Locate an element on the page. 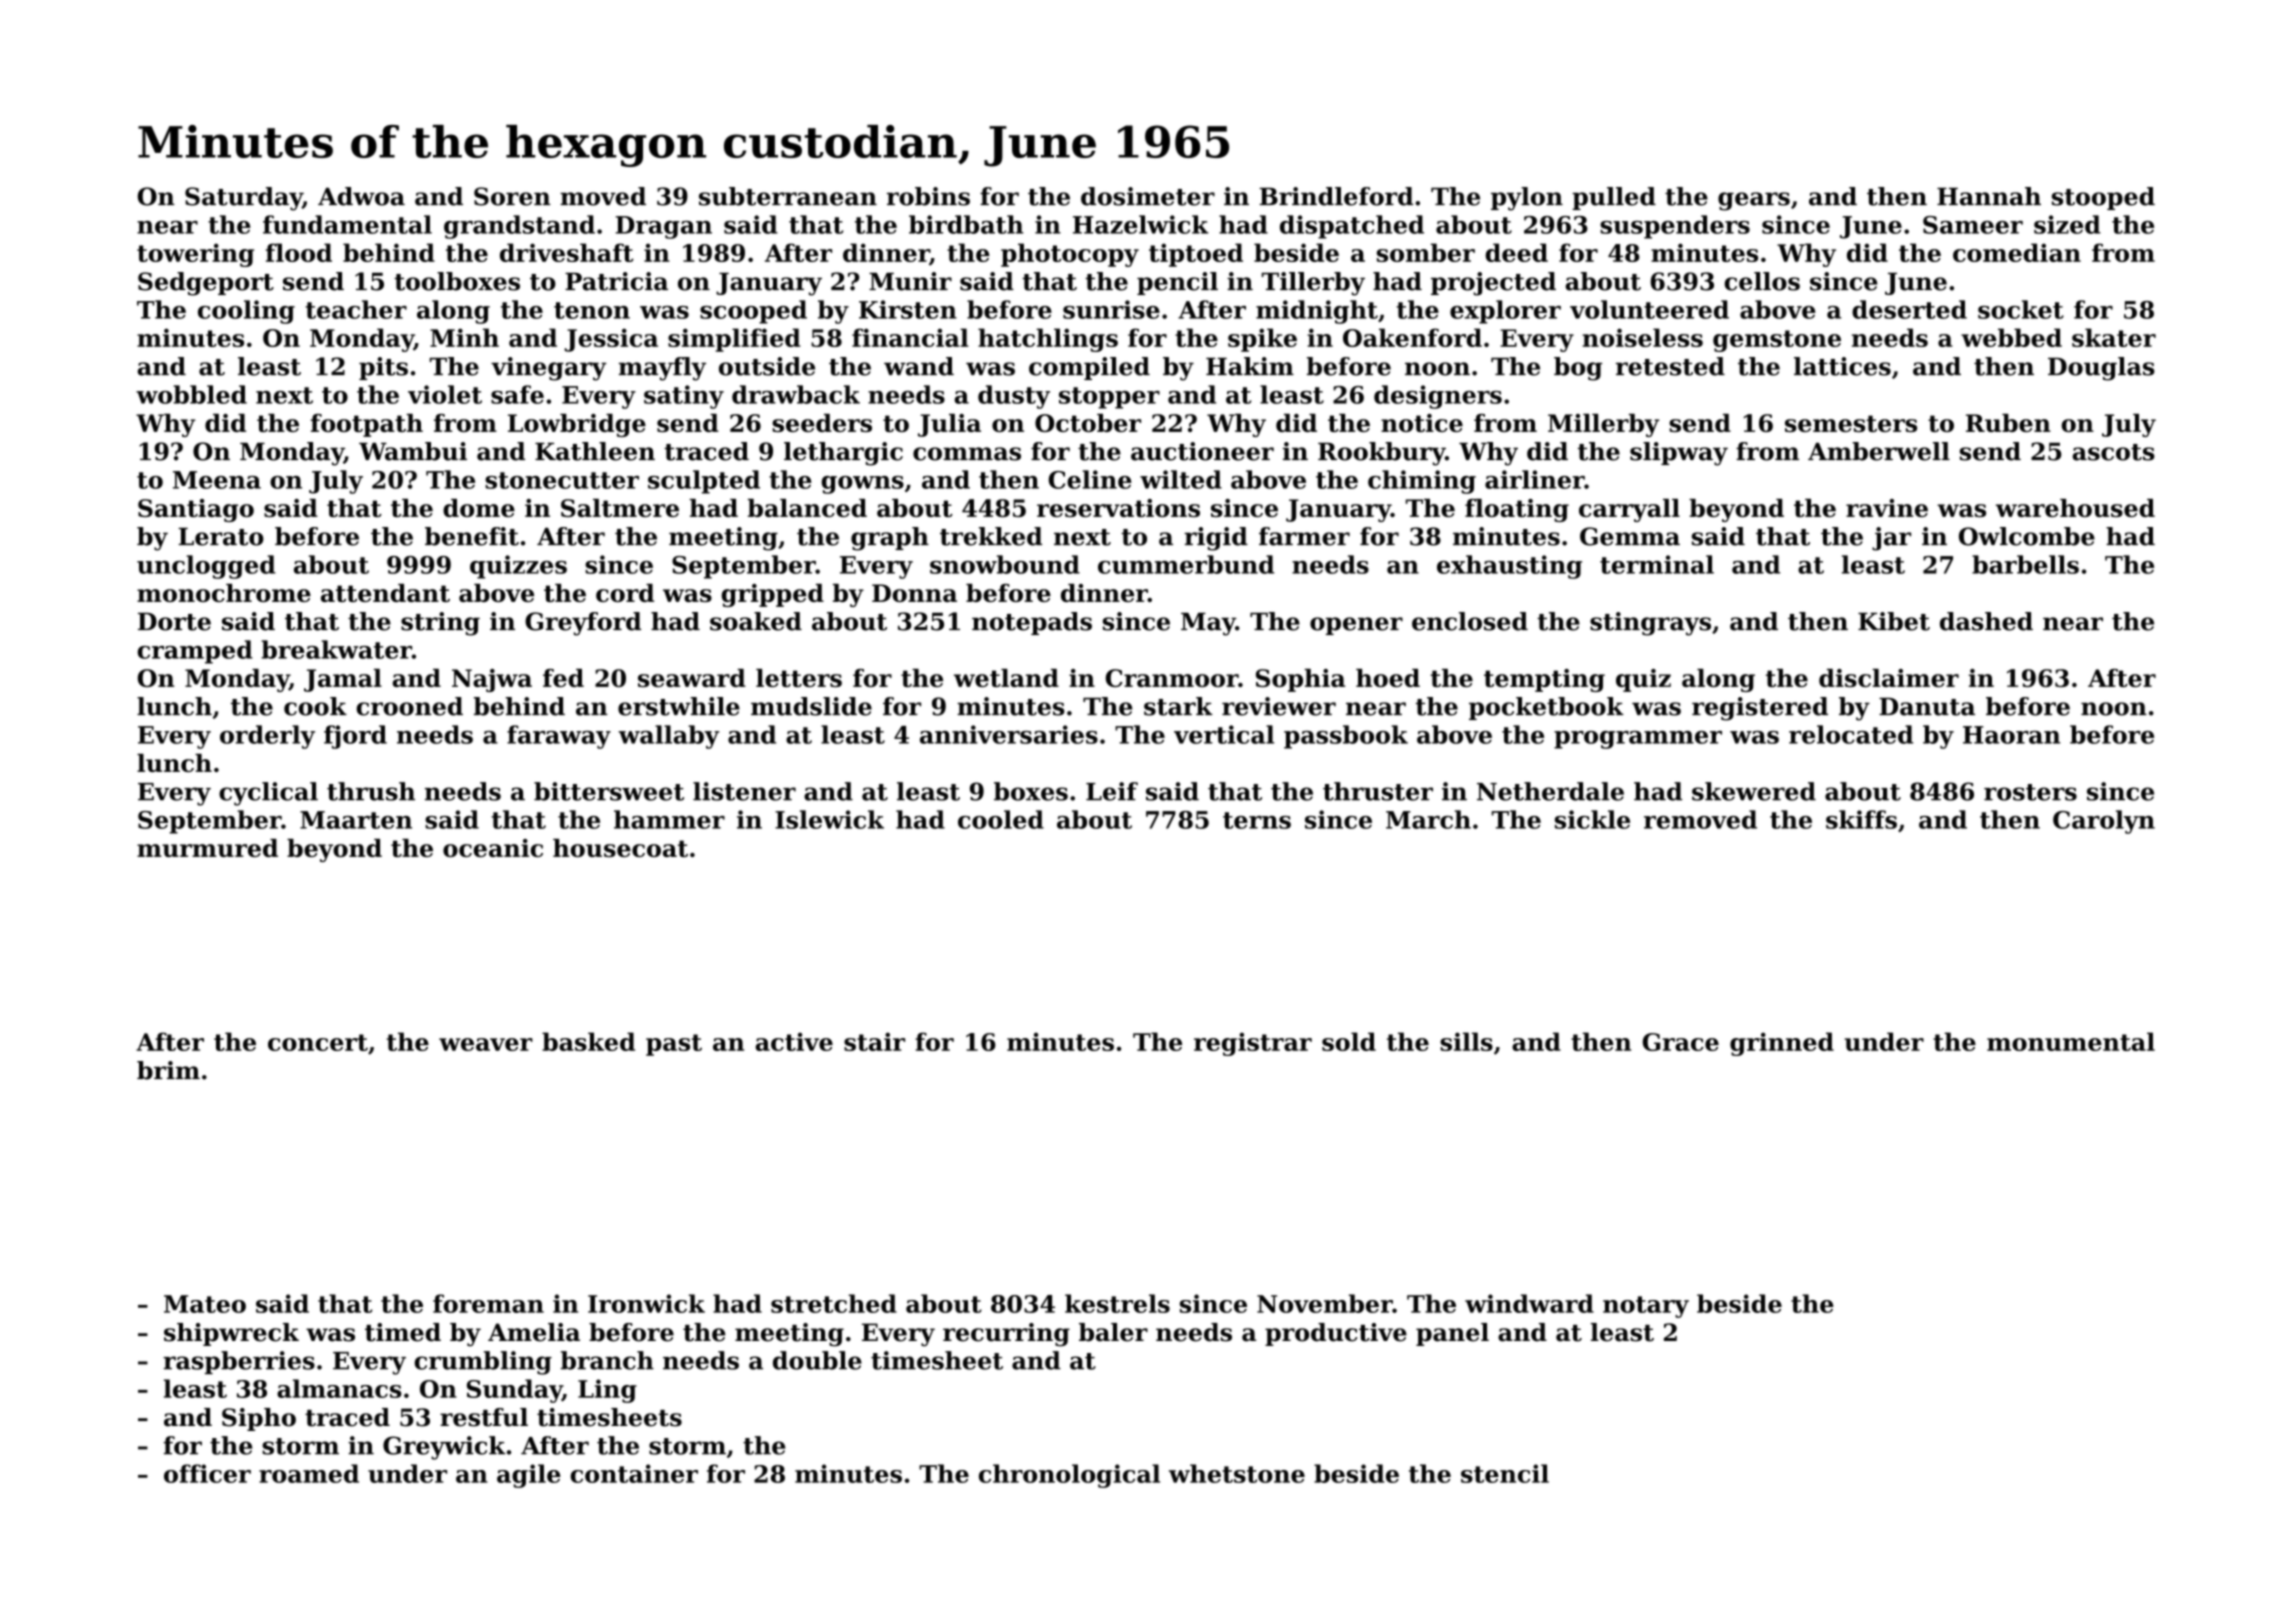 This page has width=2292, height=1620. robins is located at coordinates (928, 196).
